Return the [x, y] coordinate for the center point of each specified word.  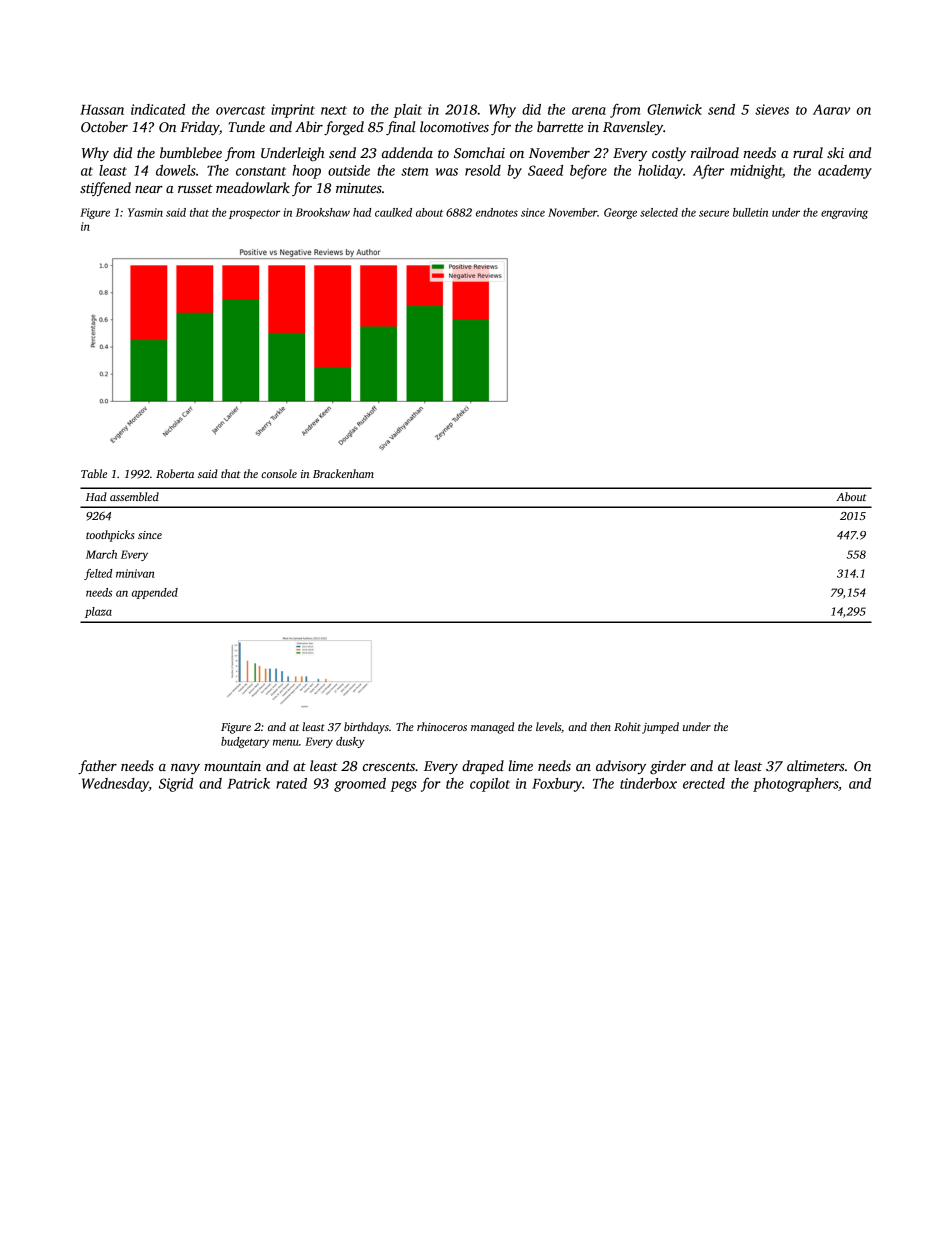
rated [291, 783]
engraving [844, 213]
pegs [403, 786]
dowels [176, 170]
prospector [254, 214]
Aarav [831, 109]
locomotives [454, 126]
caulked [393, 212]
